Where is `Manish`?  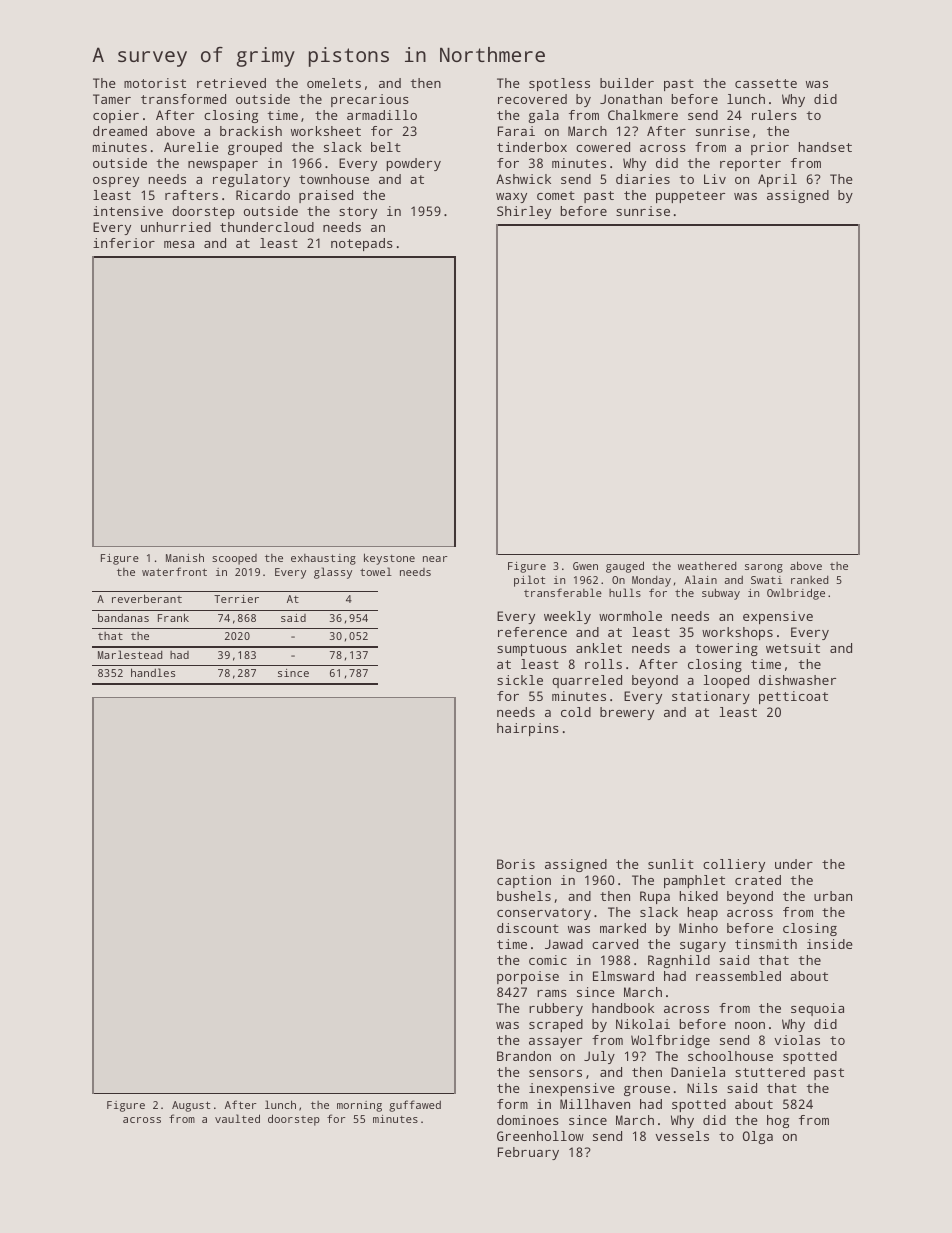
Manish is located at coordinates (185, 557).
